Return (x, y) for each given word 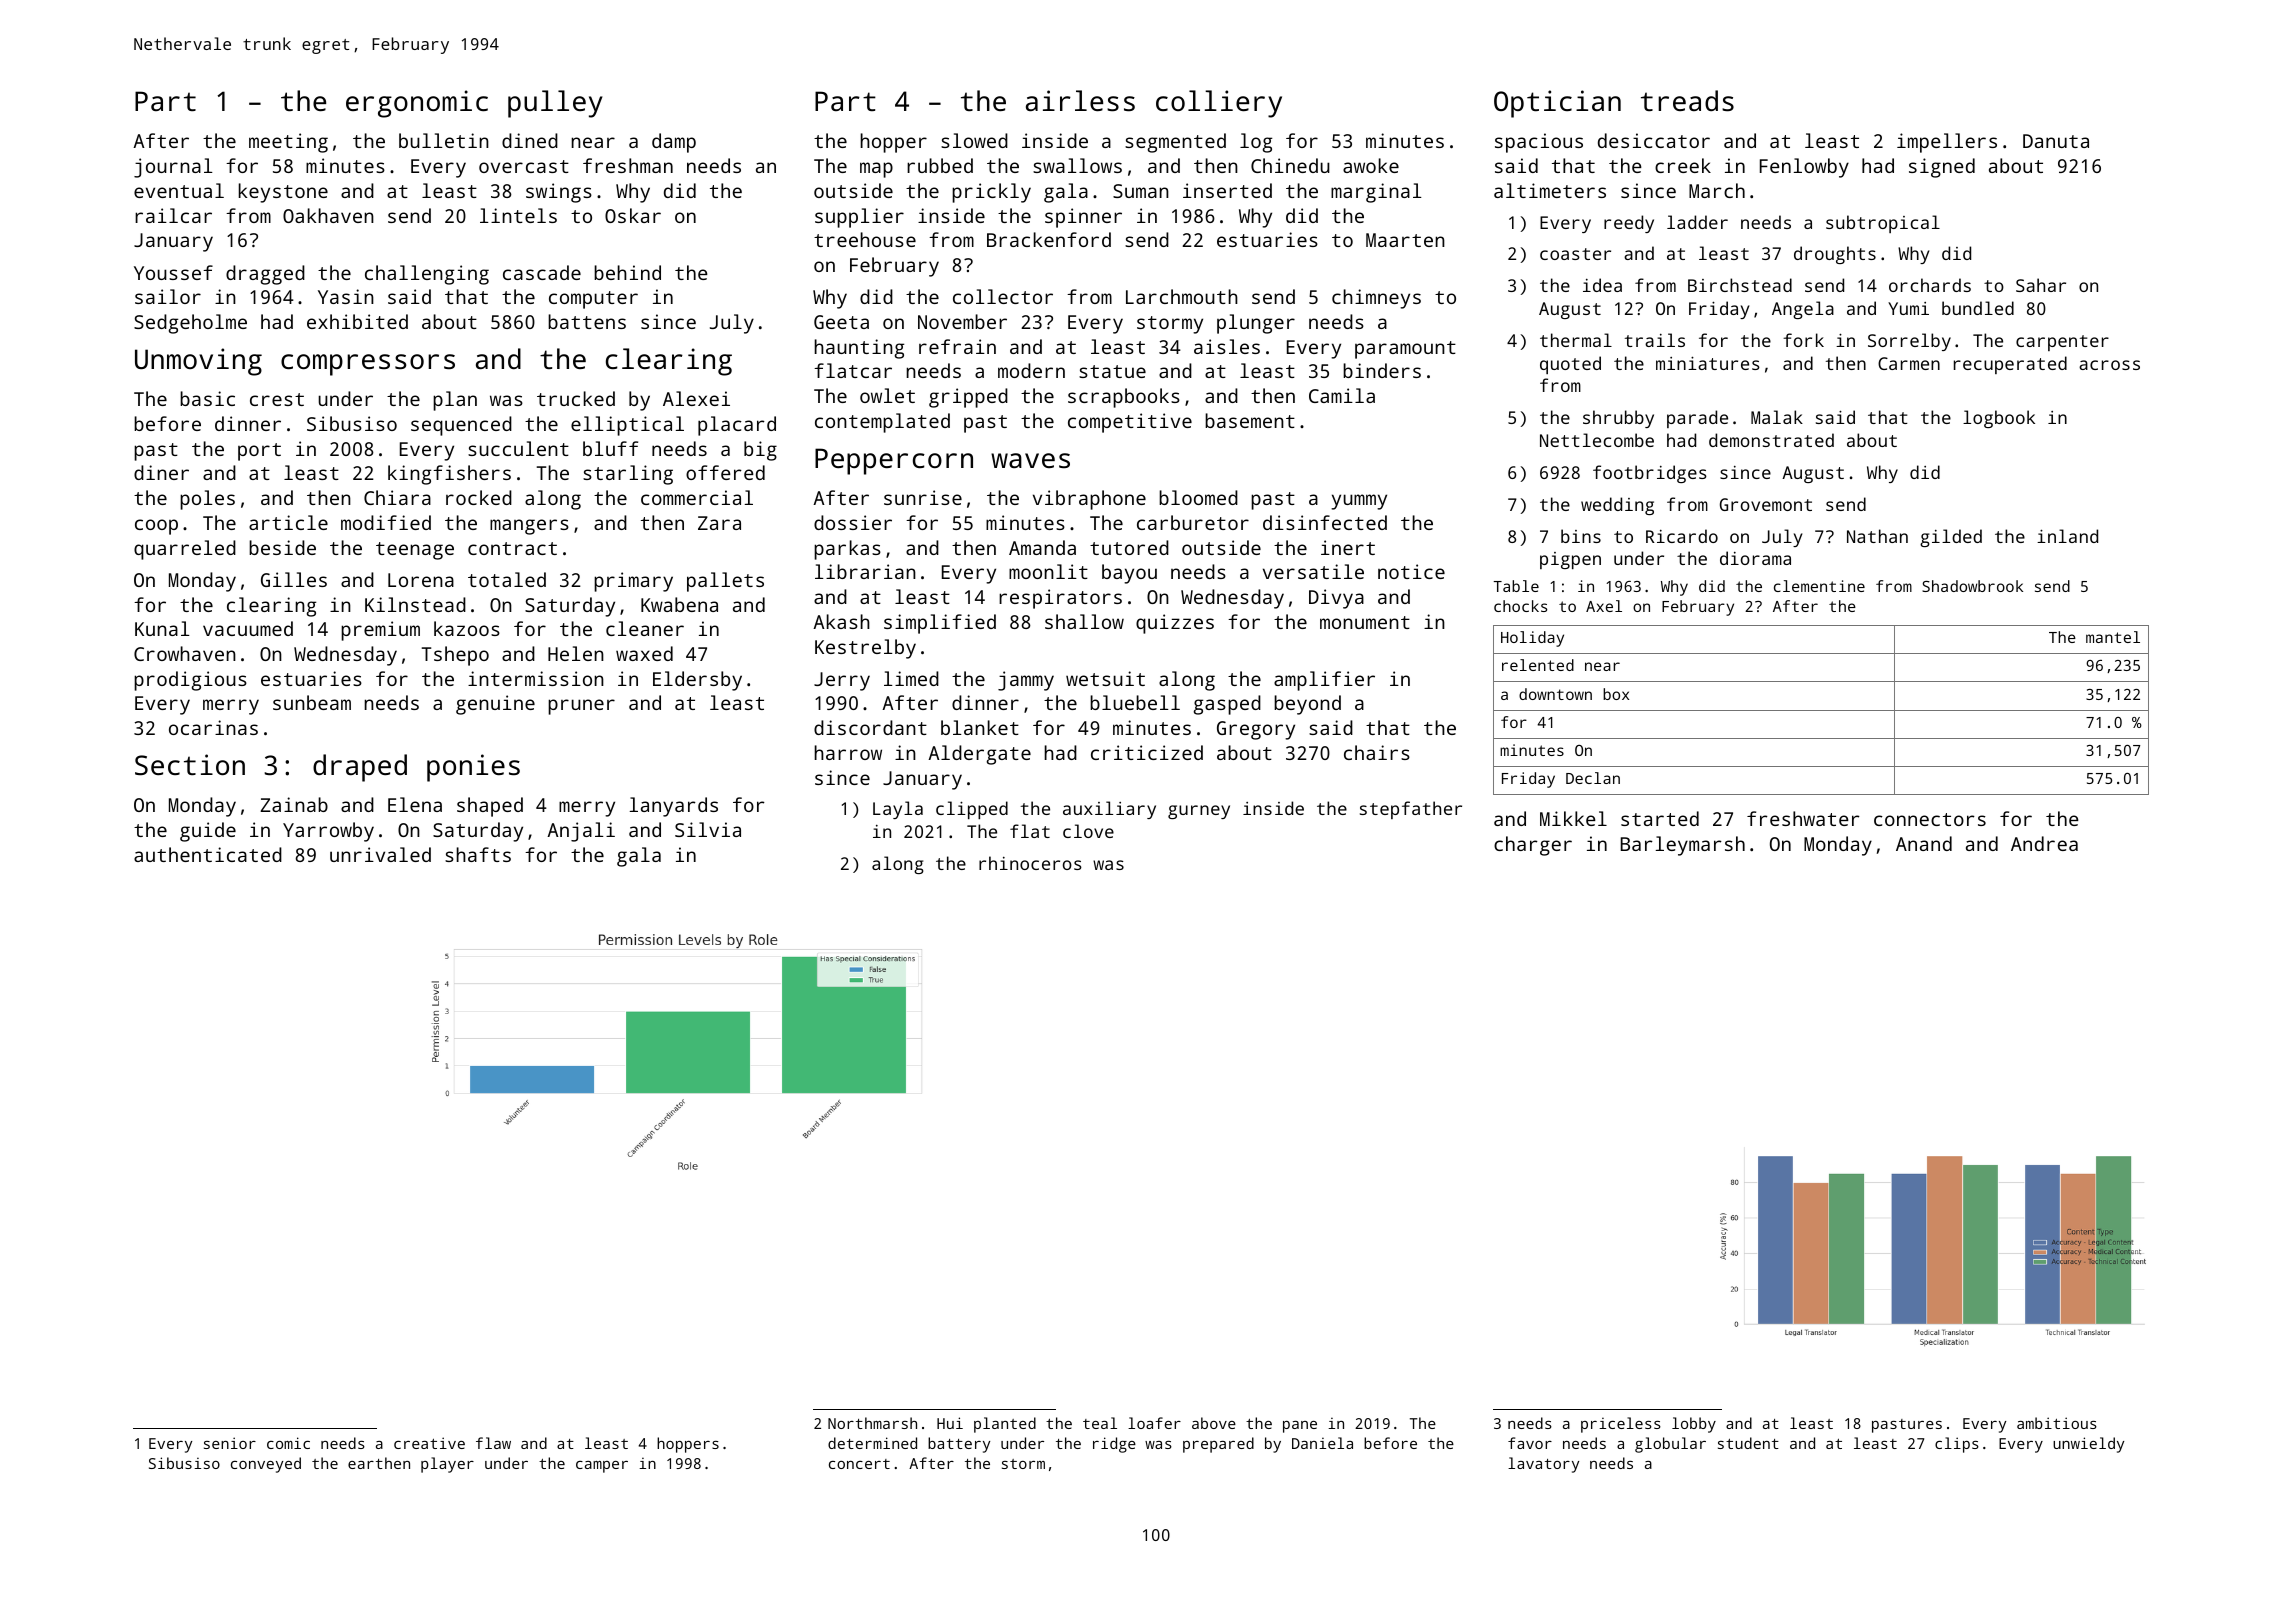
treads (1687, 101)
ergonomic (417, 104)
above (1214, 1423)
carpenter (2062, 343)
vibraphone (1089, 500)
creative (429, 1443)
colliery (1219, 104)
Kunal (162, 628)
